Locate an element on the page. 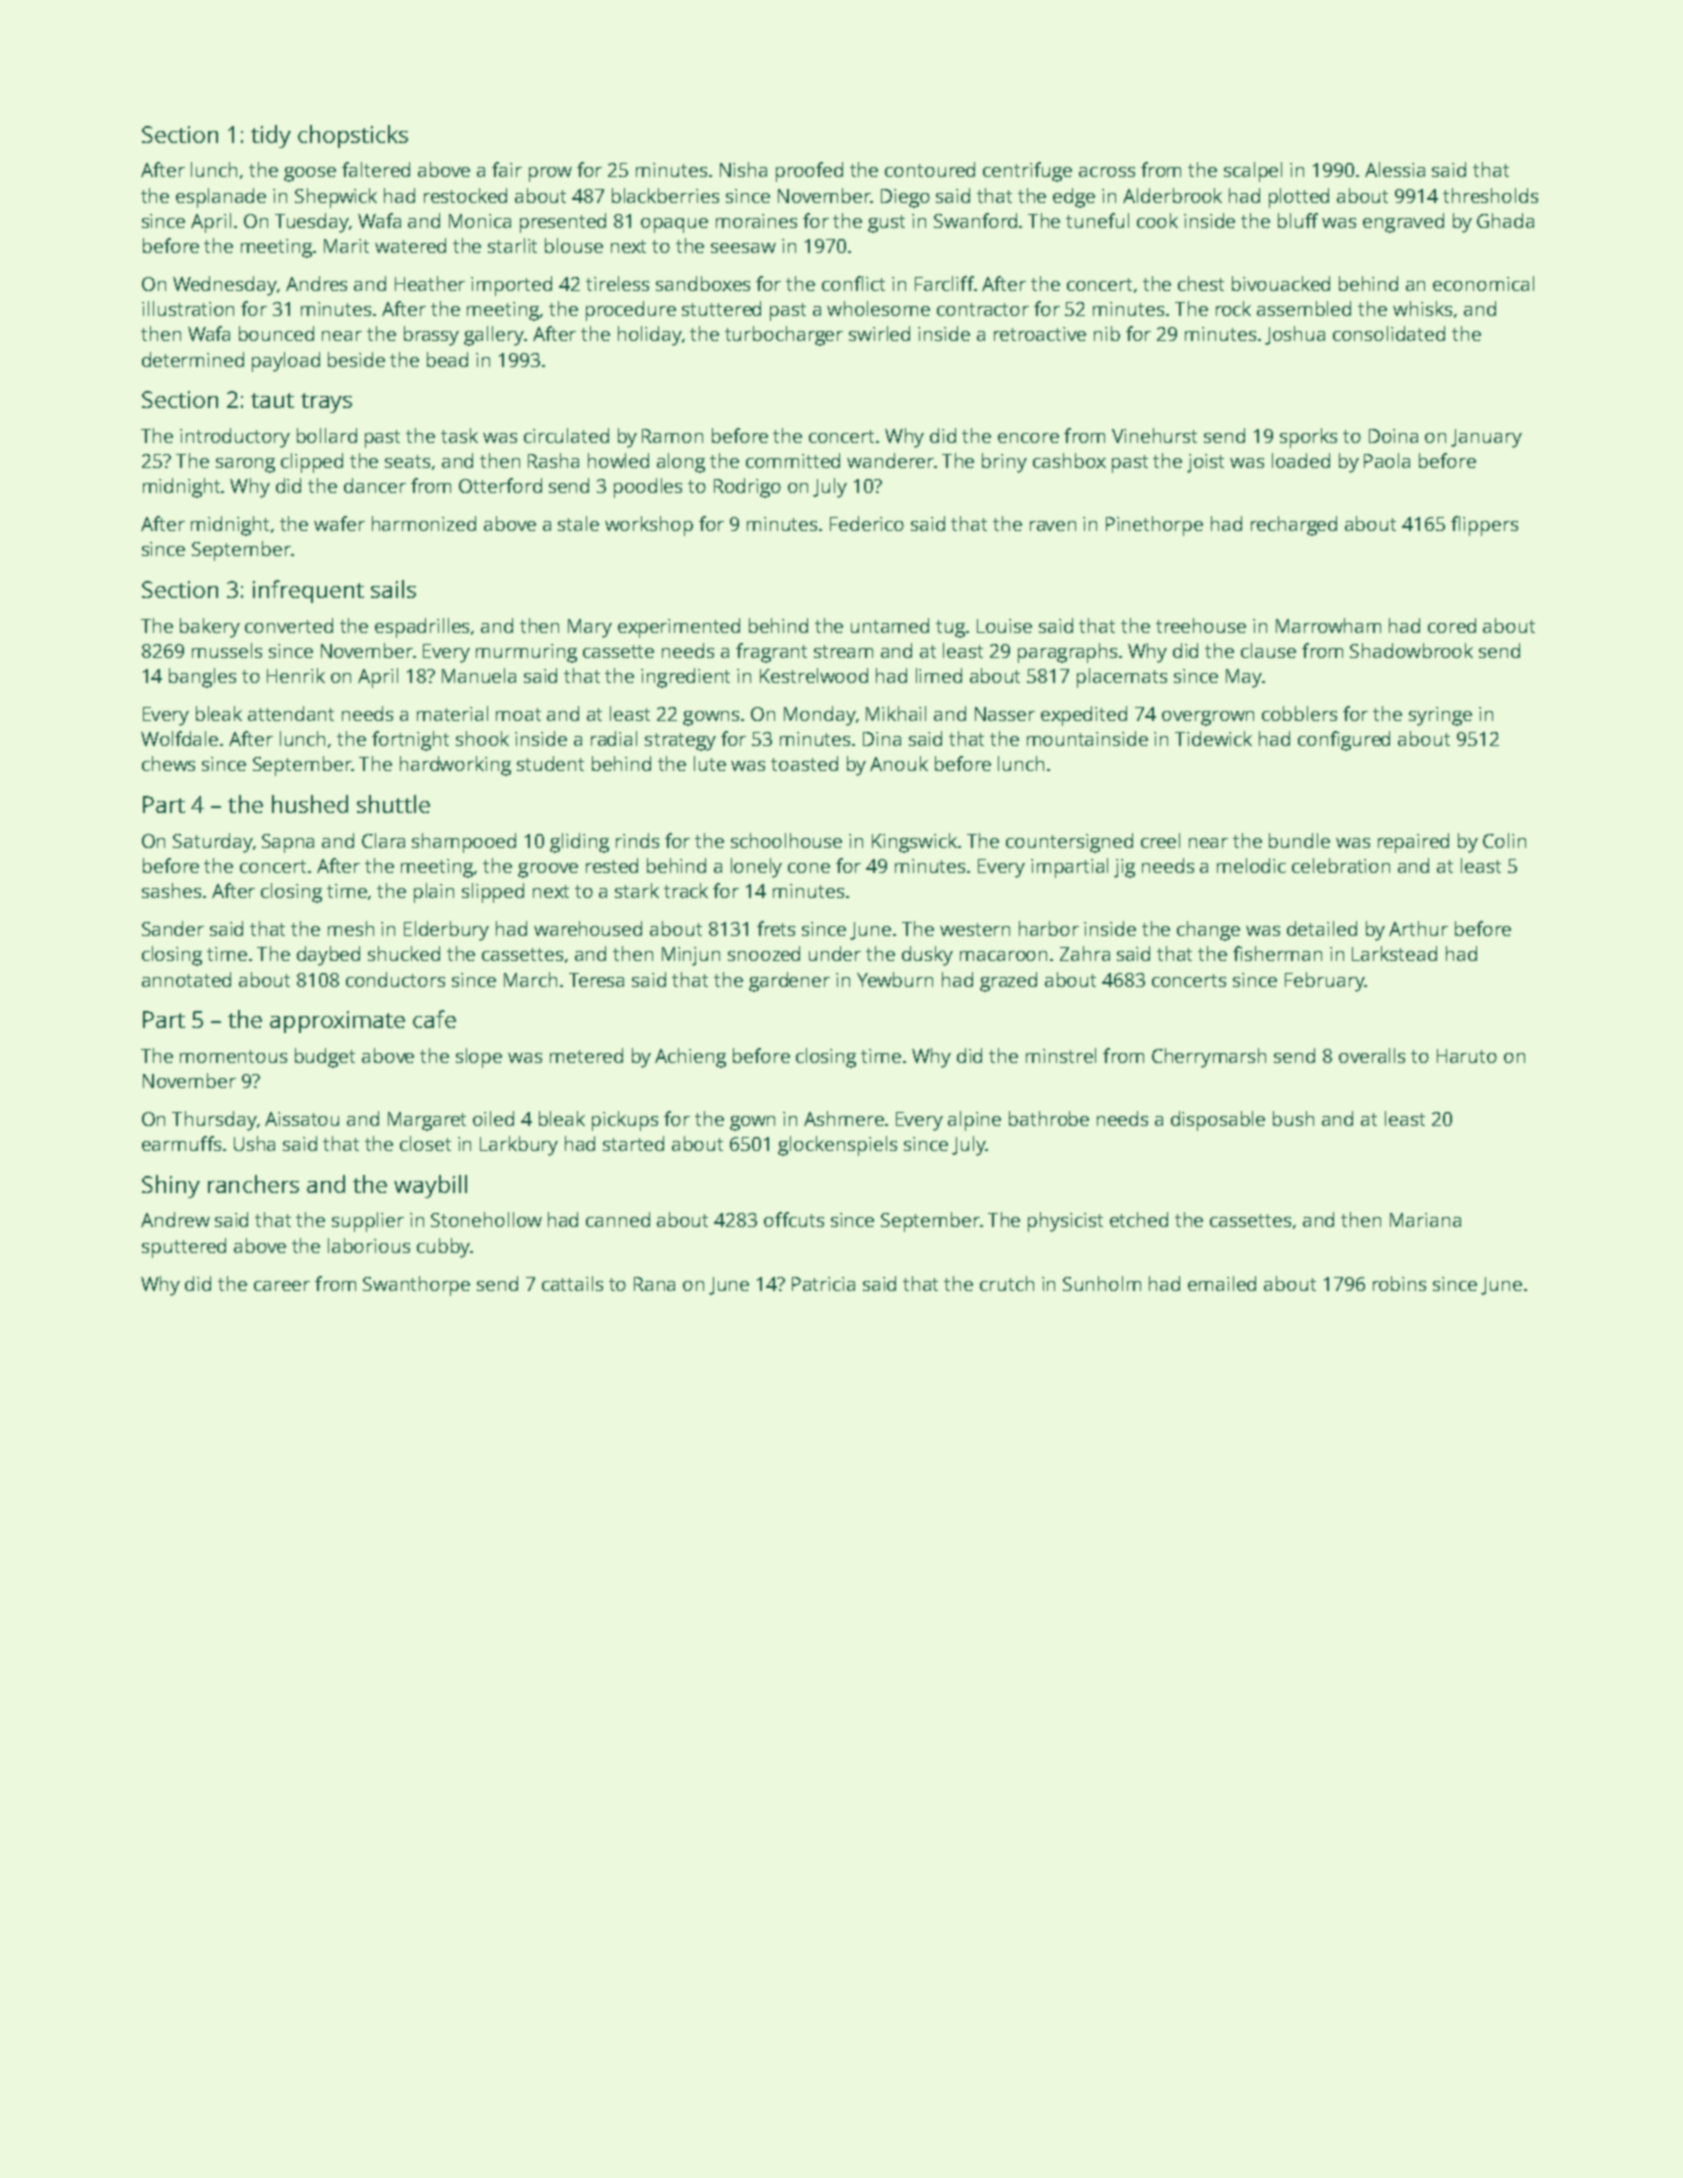 The image size is (1683, 2178). placemats is located at coordinates (1122, 678).
